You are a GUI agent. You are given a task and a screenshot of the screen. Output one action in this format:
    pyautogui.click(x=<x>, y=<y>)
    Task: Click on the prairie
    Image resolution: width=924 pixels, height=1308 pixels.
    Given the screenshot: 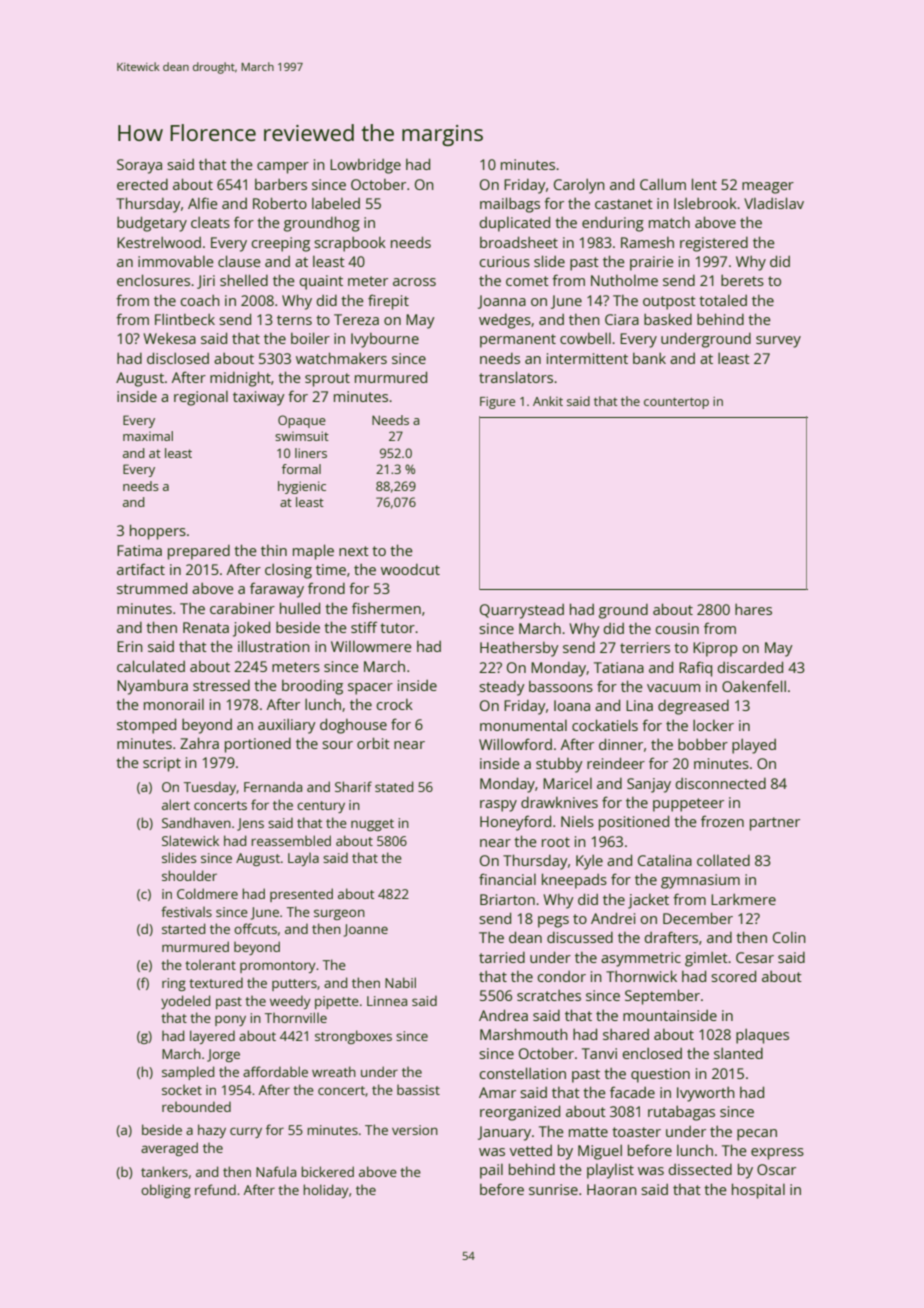 What is the action you would take?
    pyautogui.click(x=652, y=263)
